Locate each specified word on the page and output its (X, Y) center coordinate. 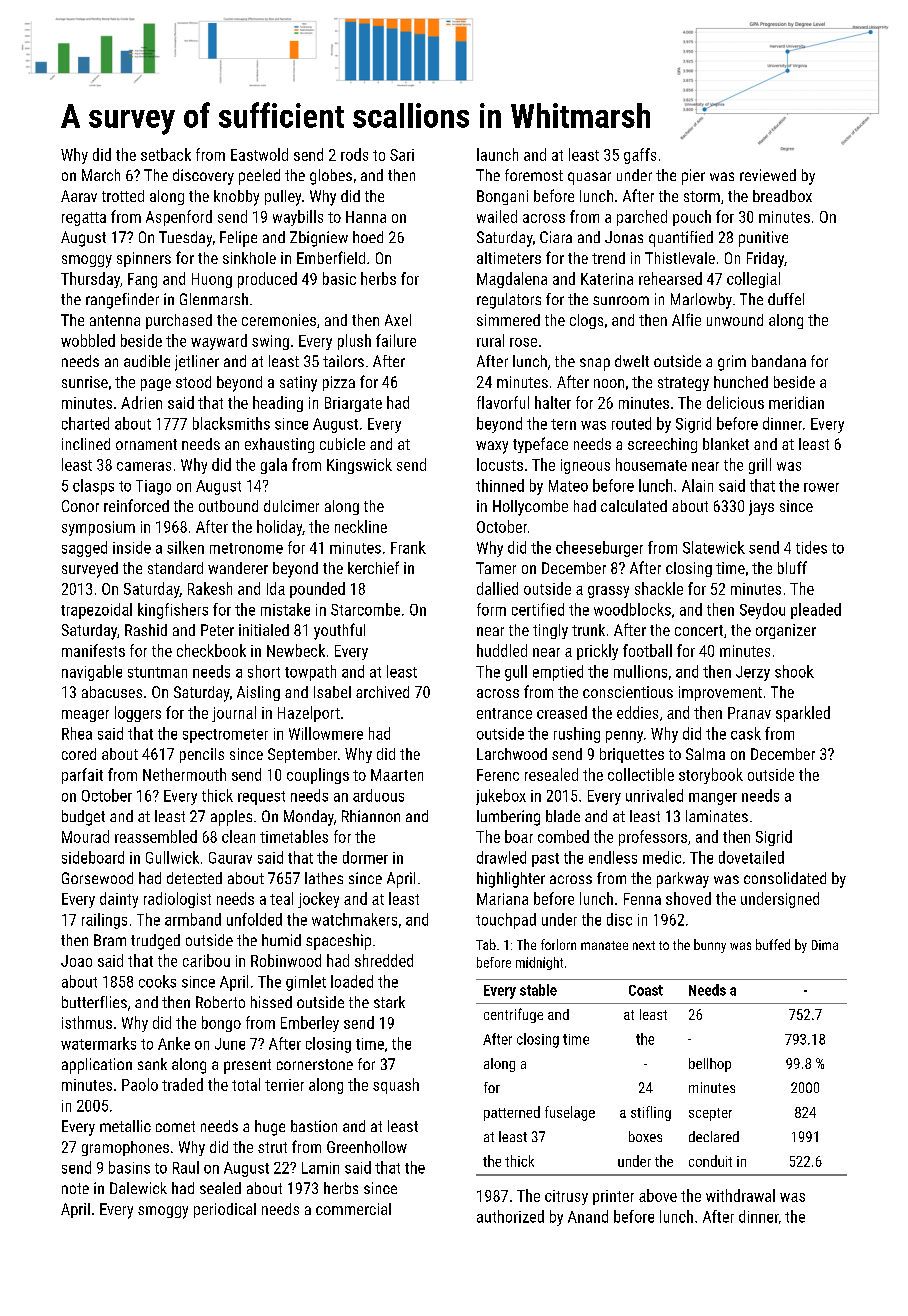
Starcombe (365, 609)
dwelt (632, 361)
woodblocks (632, 609)
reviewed (768, 175)
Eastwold (259, 154)
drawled (501, 857)
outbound (228, 506)
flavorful (503, 402)
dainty (119, 900)
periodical (225, 1210)
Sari (402, 155)
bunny (710, 946)
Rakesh (210, 588)
